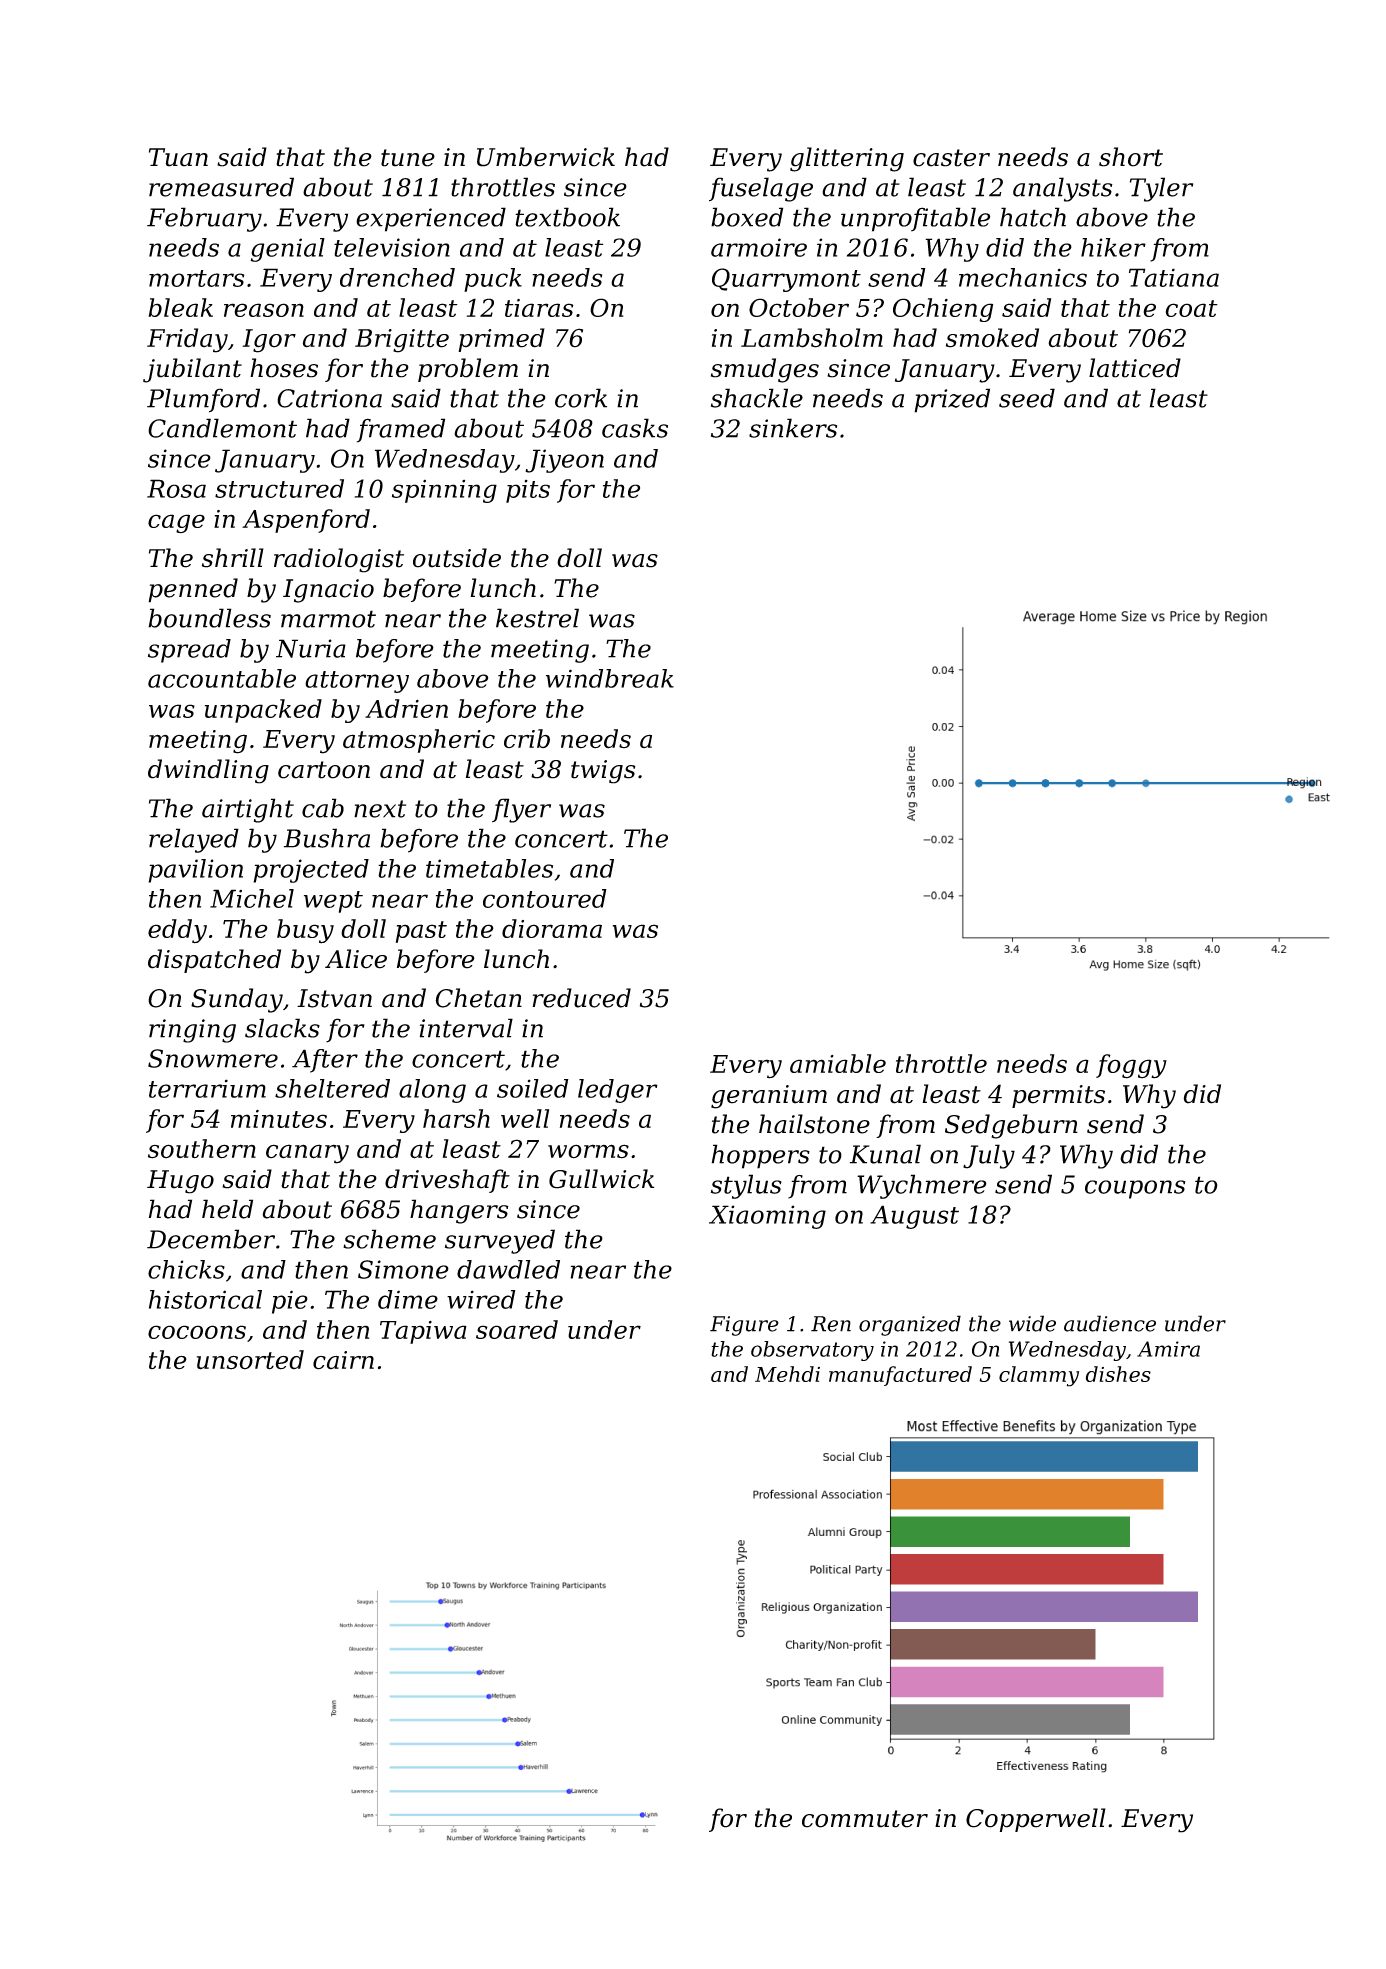 The height and width of the screenshot is (1969, 1386). Describe the element at coordinates (952, 400) in the screenshot. I see `prized` at that location.
